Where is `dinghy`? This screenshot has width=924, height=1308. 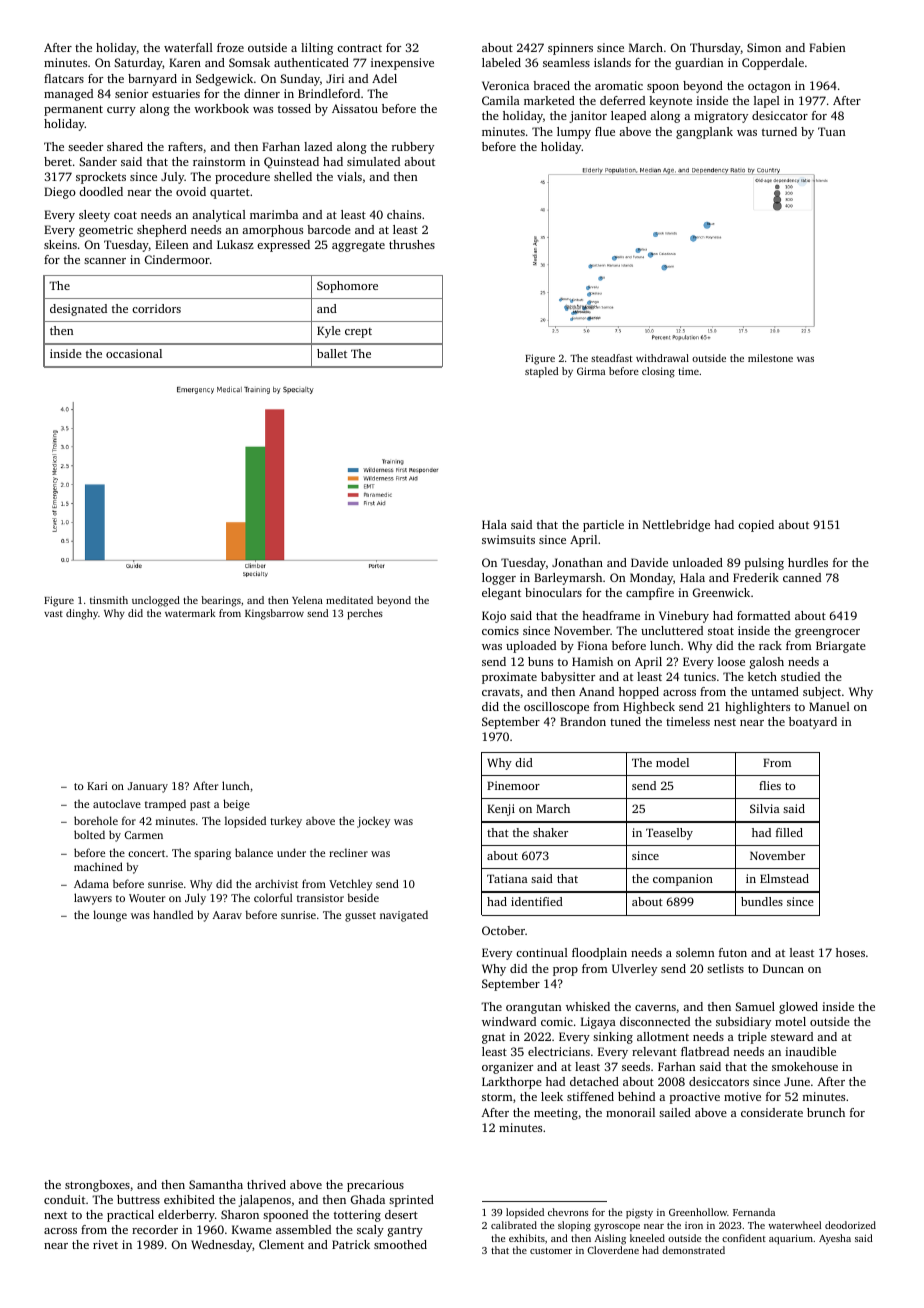 dinghy is located at coordinates (82, 614).
